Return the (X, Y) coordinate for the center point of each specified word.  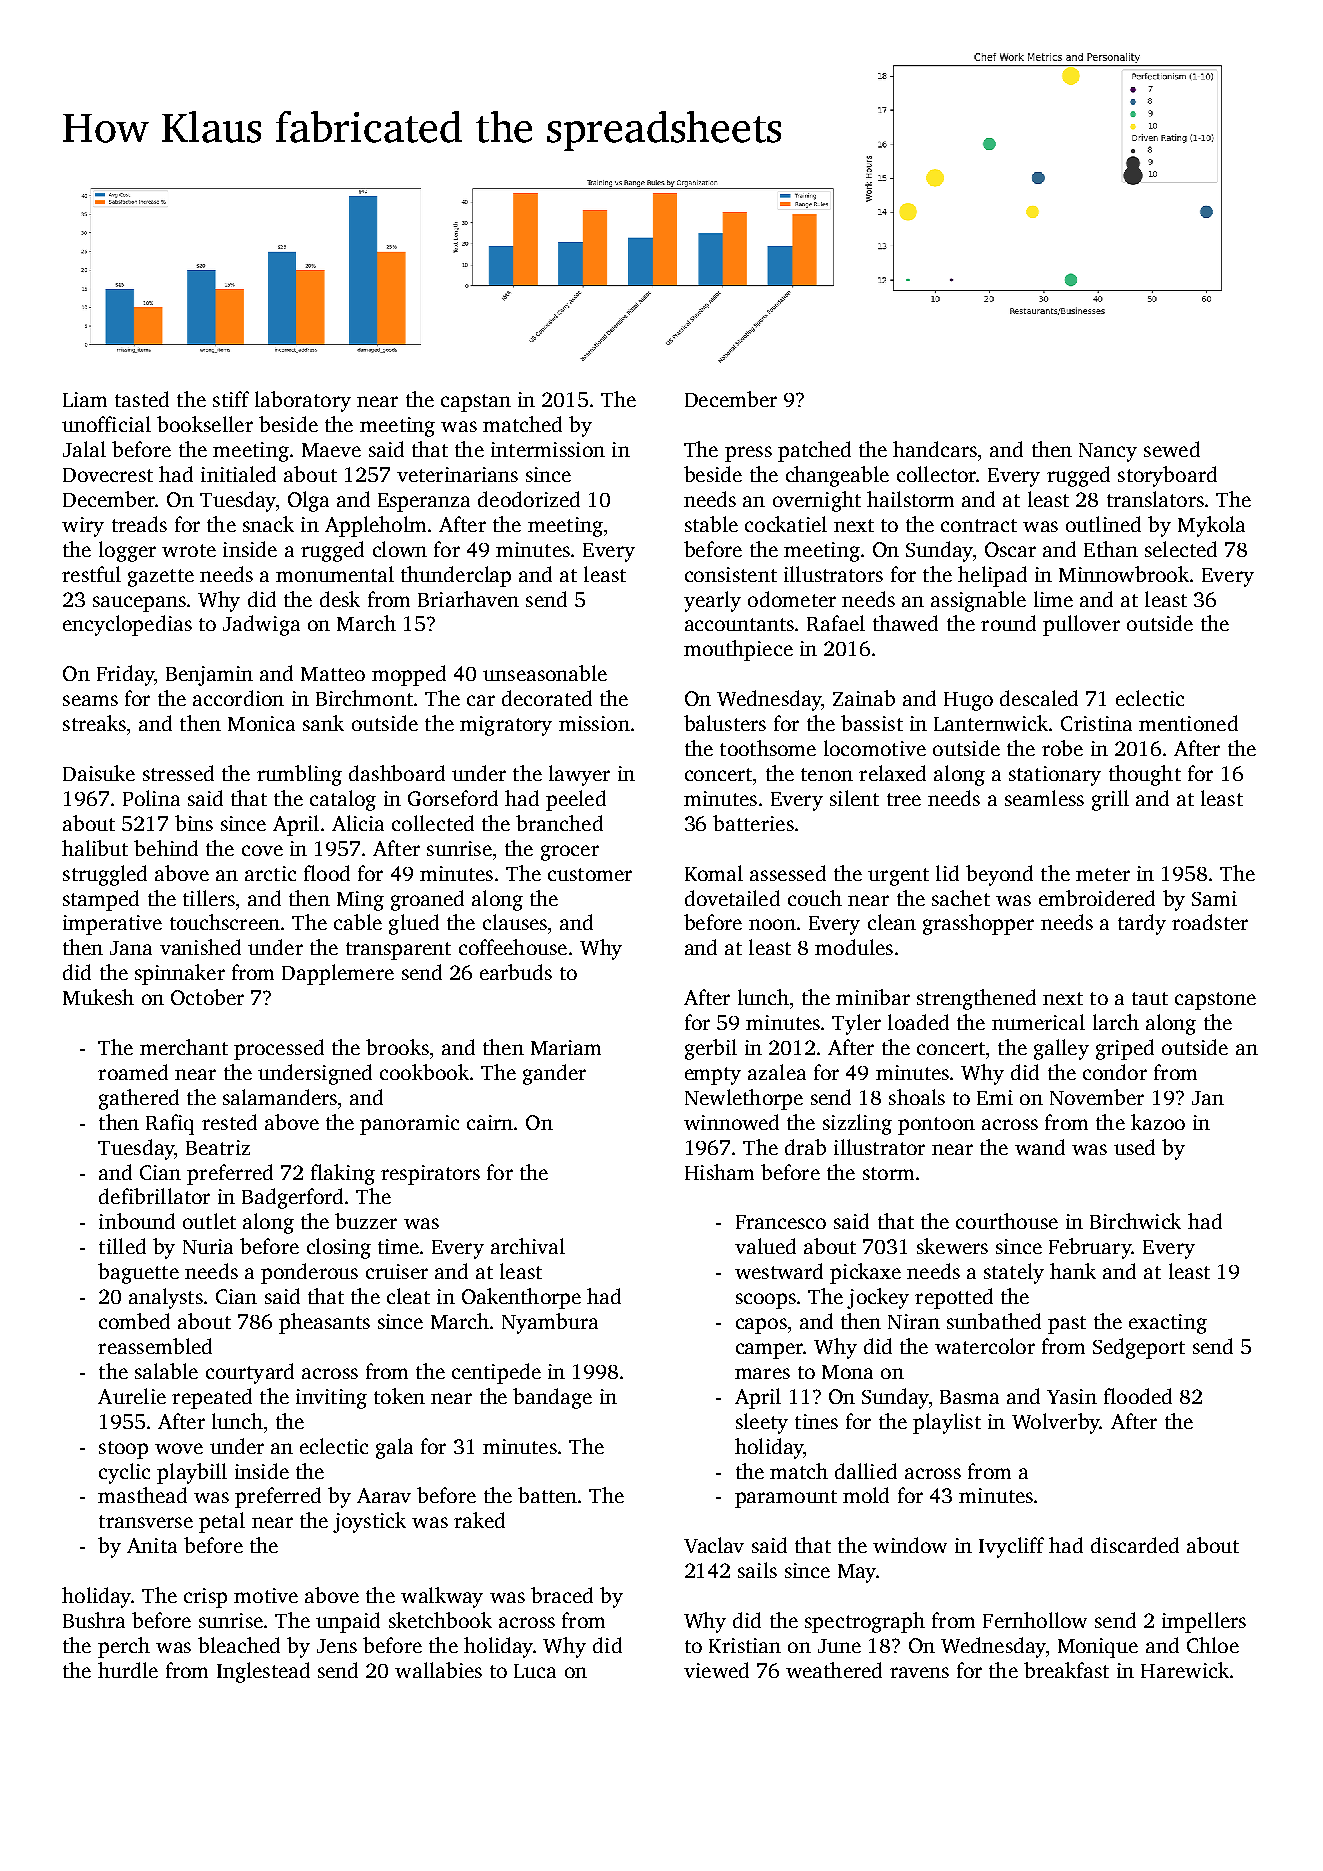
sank (323, 723)
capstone (1215, 1001)
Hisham (719, 1172)
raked (479, 1520)
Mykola (1211, 526)
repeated (212, 1398)
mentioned (1188, 723)
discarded (1135, 1545)
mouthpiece (738, 650)
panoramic (409, 1125)
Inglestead (263, 1672)
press (748, 454)
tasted (142, 399)
